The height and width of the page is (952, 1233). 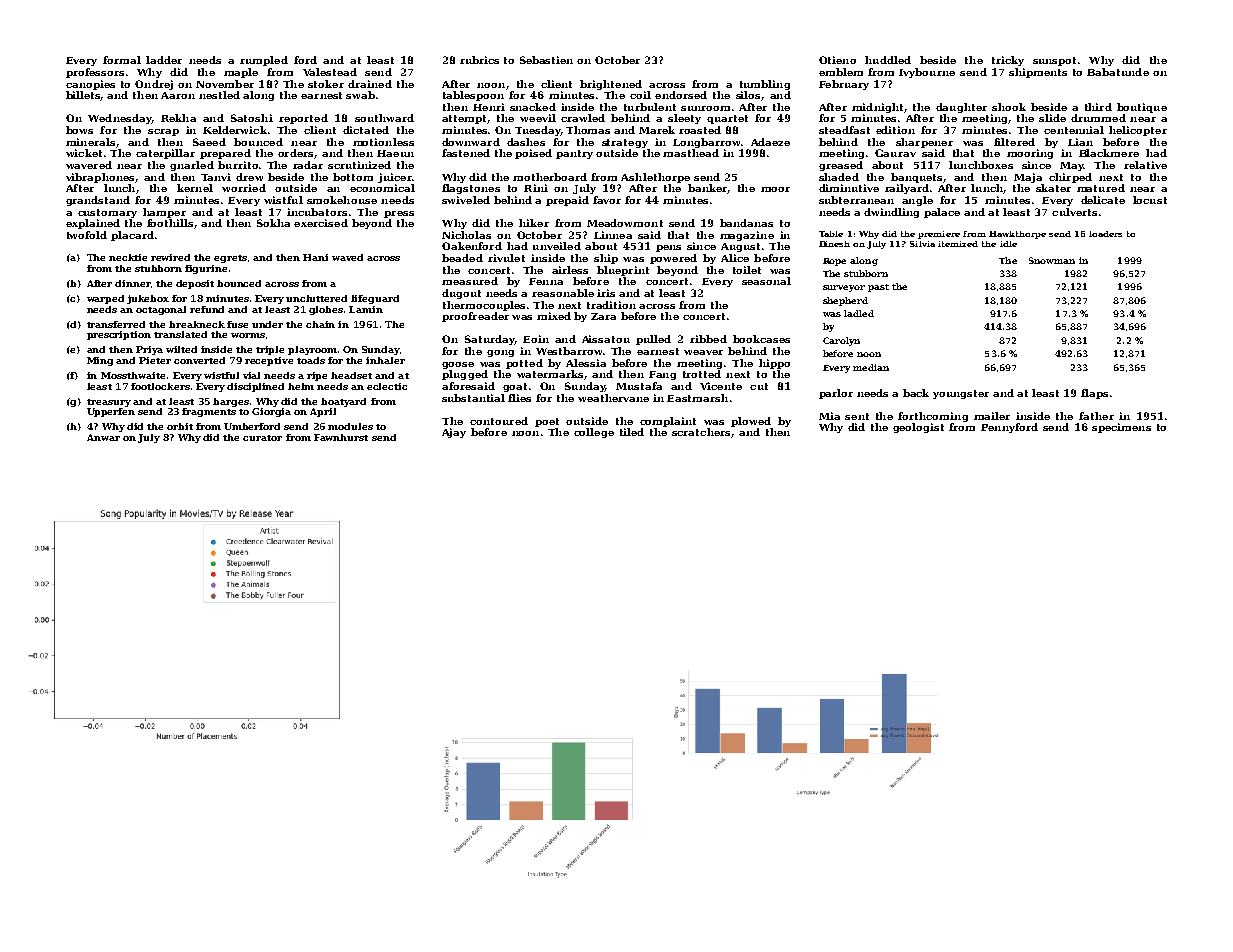 What do you see at coordinates (1121, 428) in the page?
I see `specimens` at bounding box center [1121, 428].
